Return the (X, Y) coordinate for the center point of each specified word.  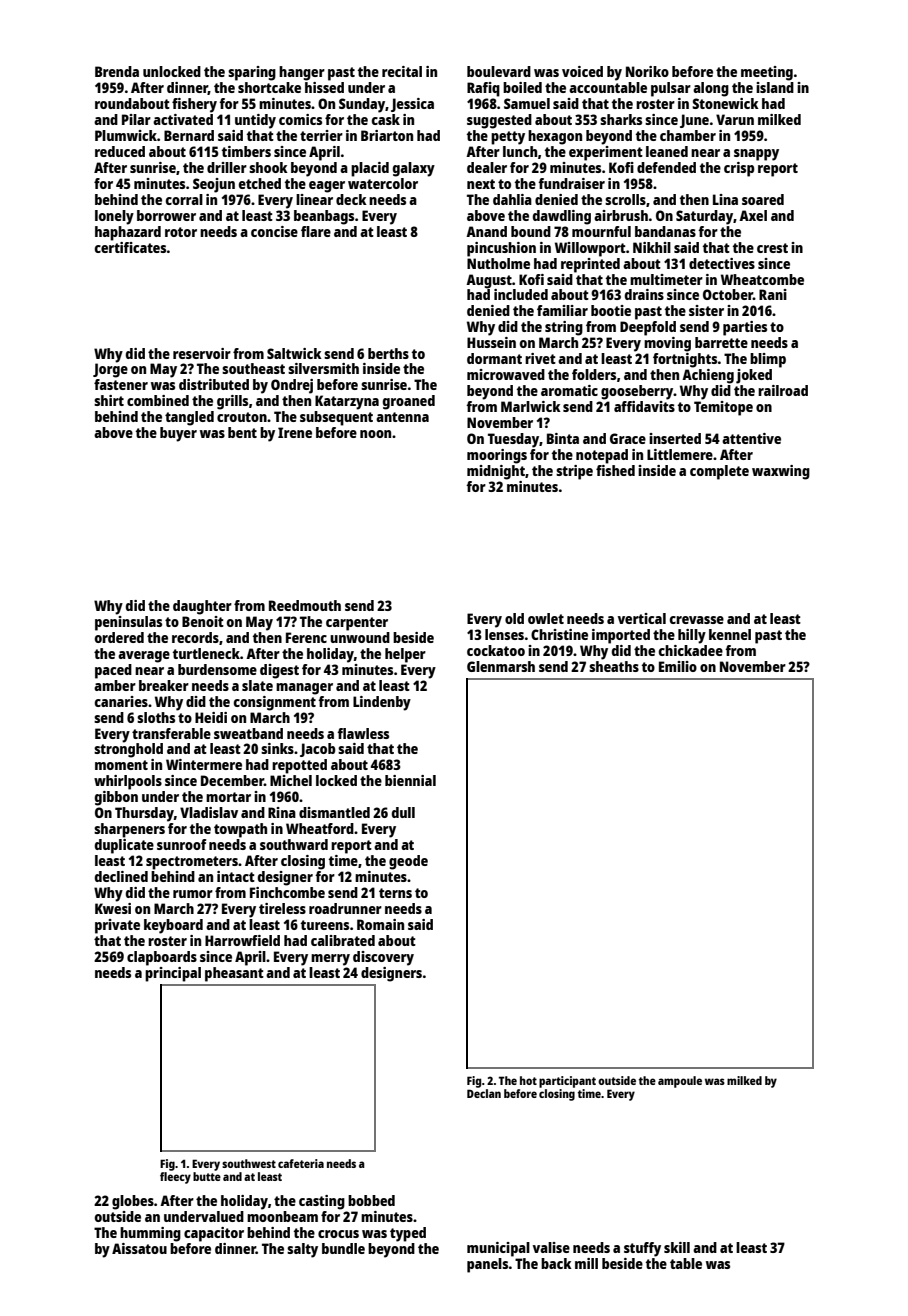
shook (268, 167)
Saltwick (294, 353)
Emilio (678, 666)
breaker (164, 685)
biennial (410, 780)
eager (327, 187)
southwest (249, 1163)
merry (330, 960)
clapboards (162, 958)
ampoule (680, 1082)
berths (388, 353)
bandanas (665, 231)
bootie (611, 310)
